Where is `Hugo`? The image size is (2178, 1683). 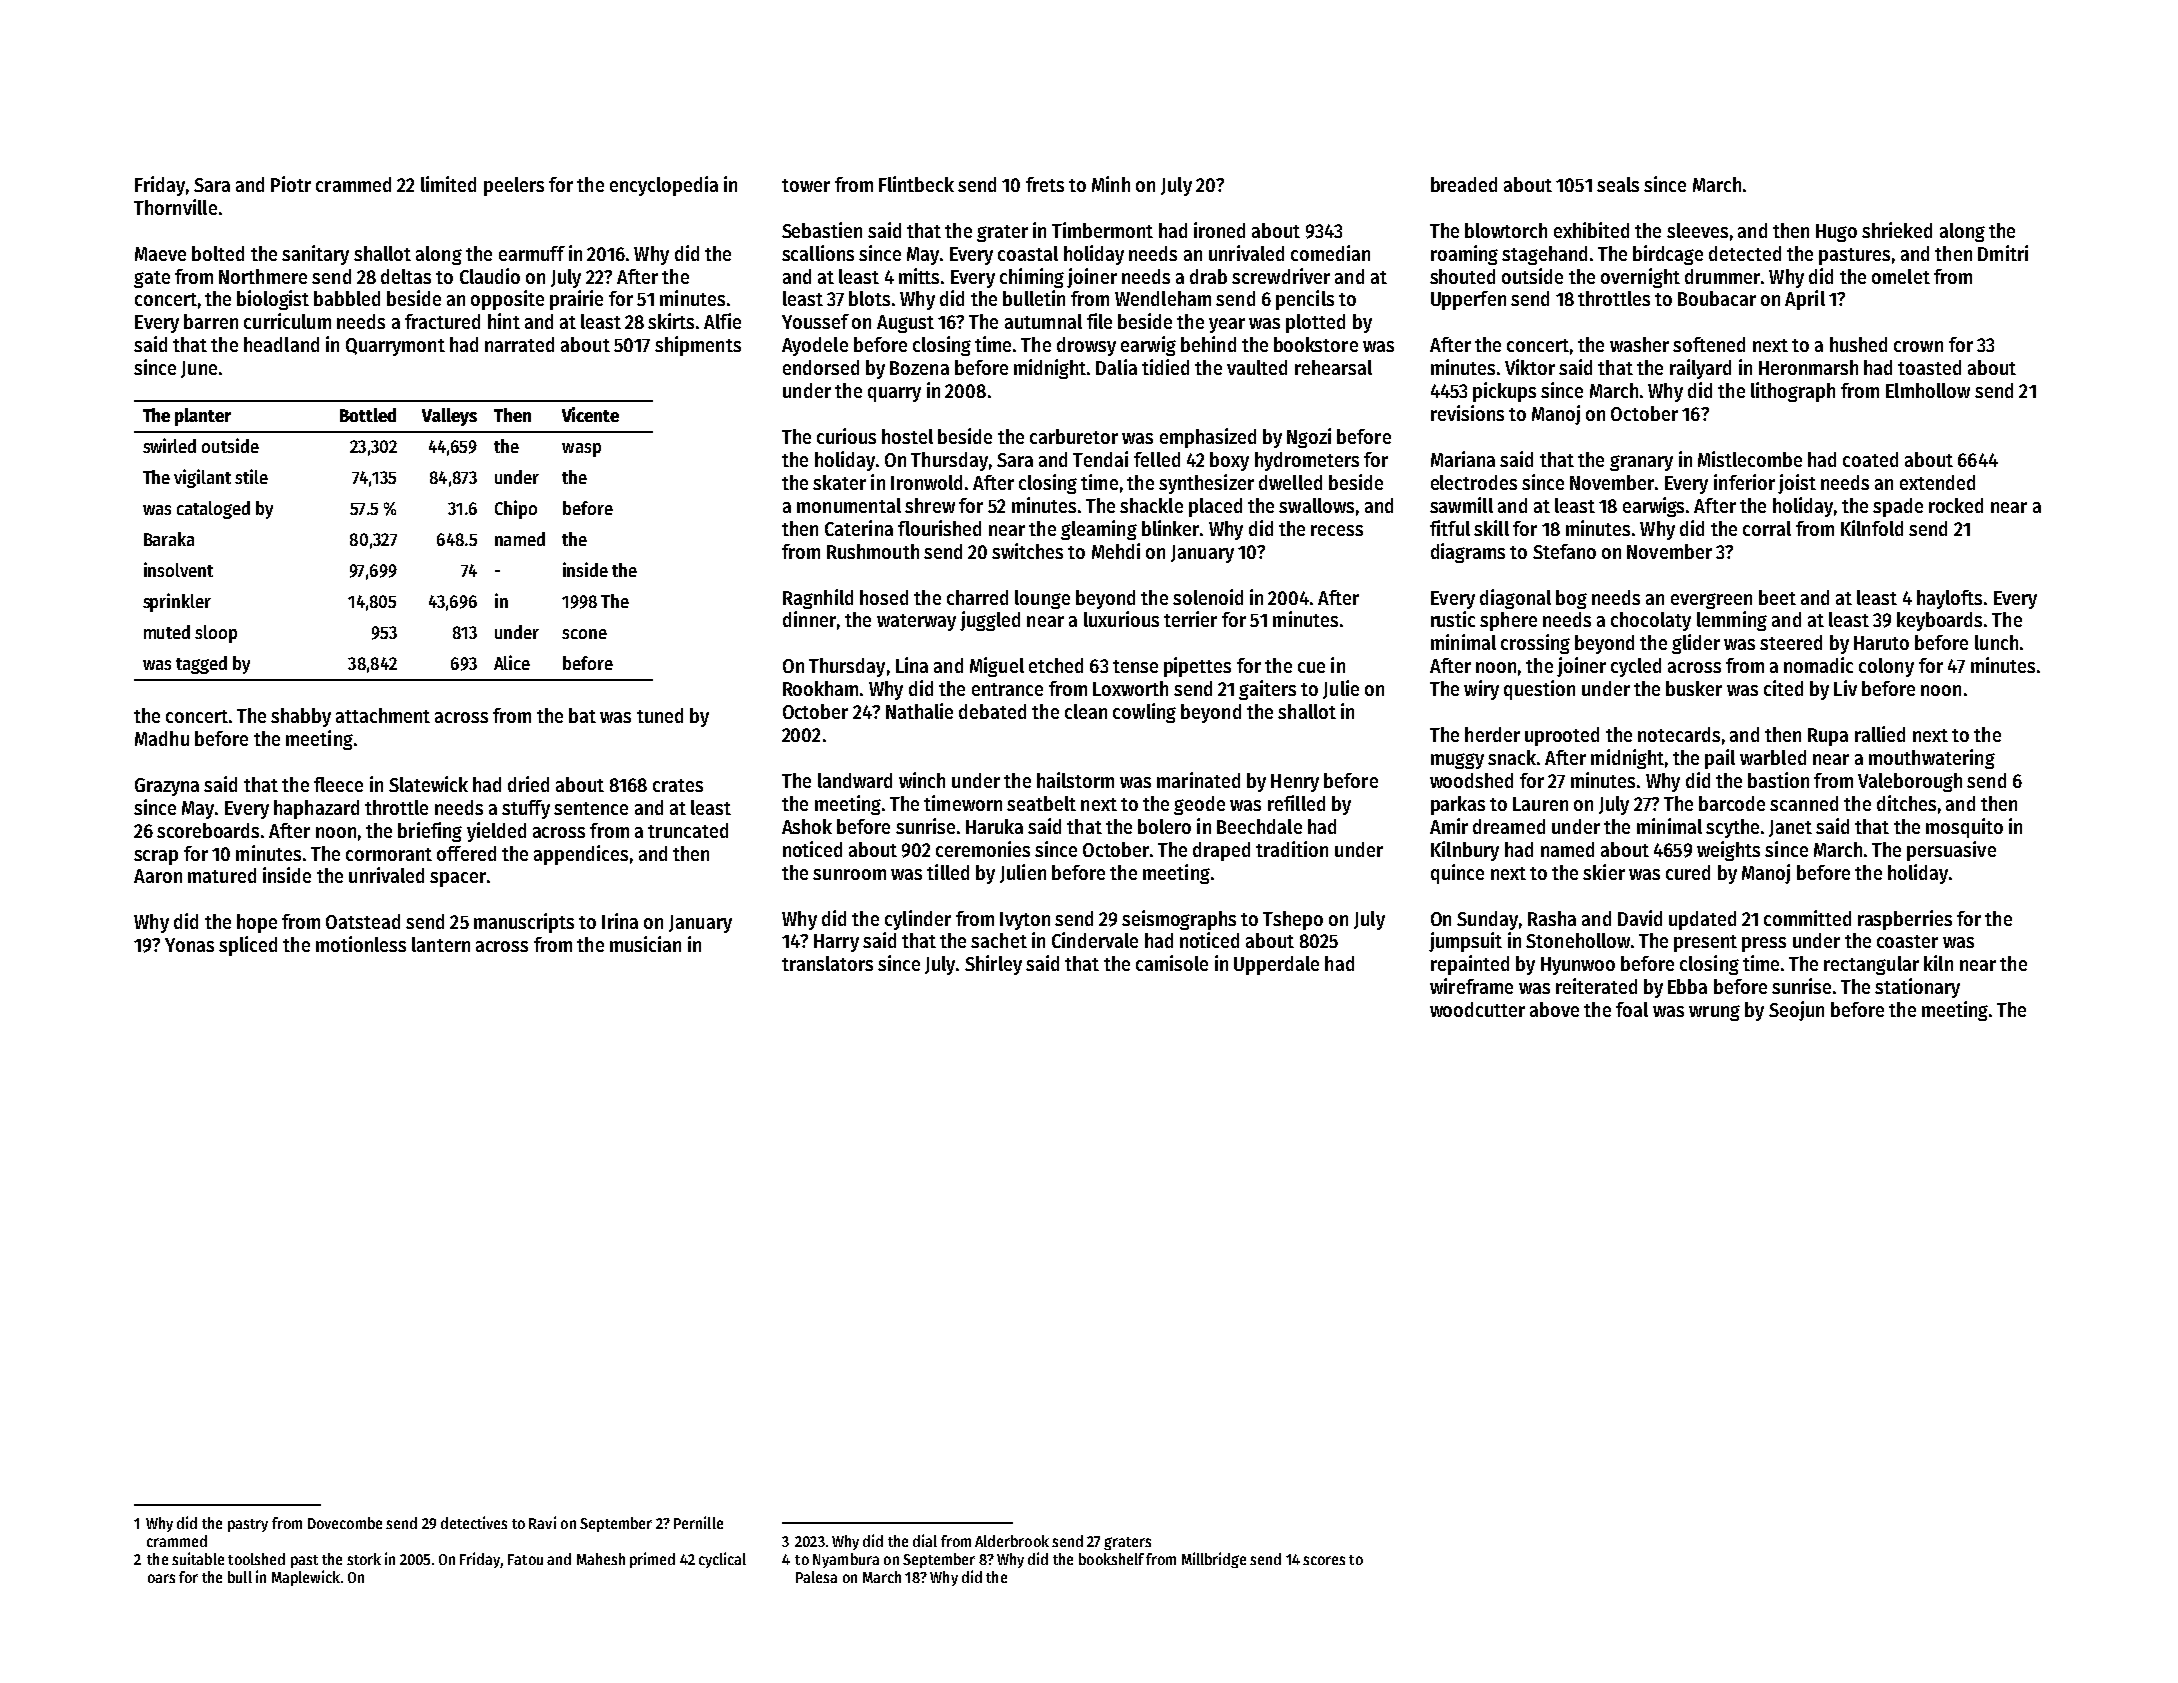
Hugo is located at coordinates (1836, 233).
